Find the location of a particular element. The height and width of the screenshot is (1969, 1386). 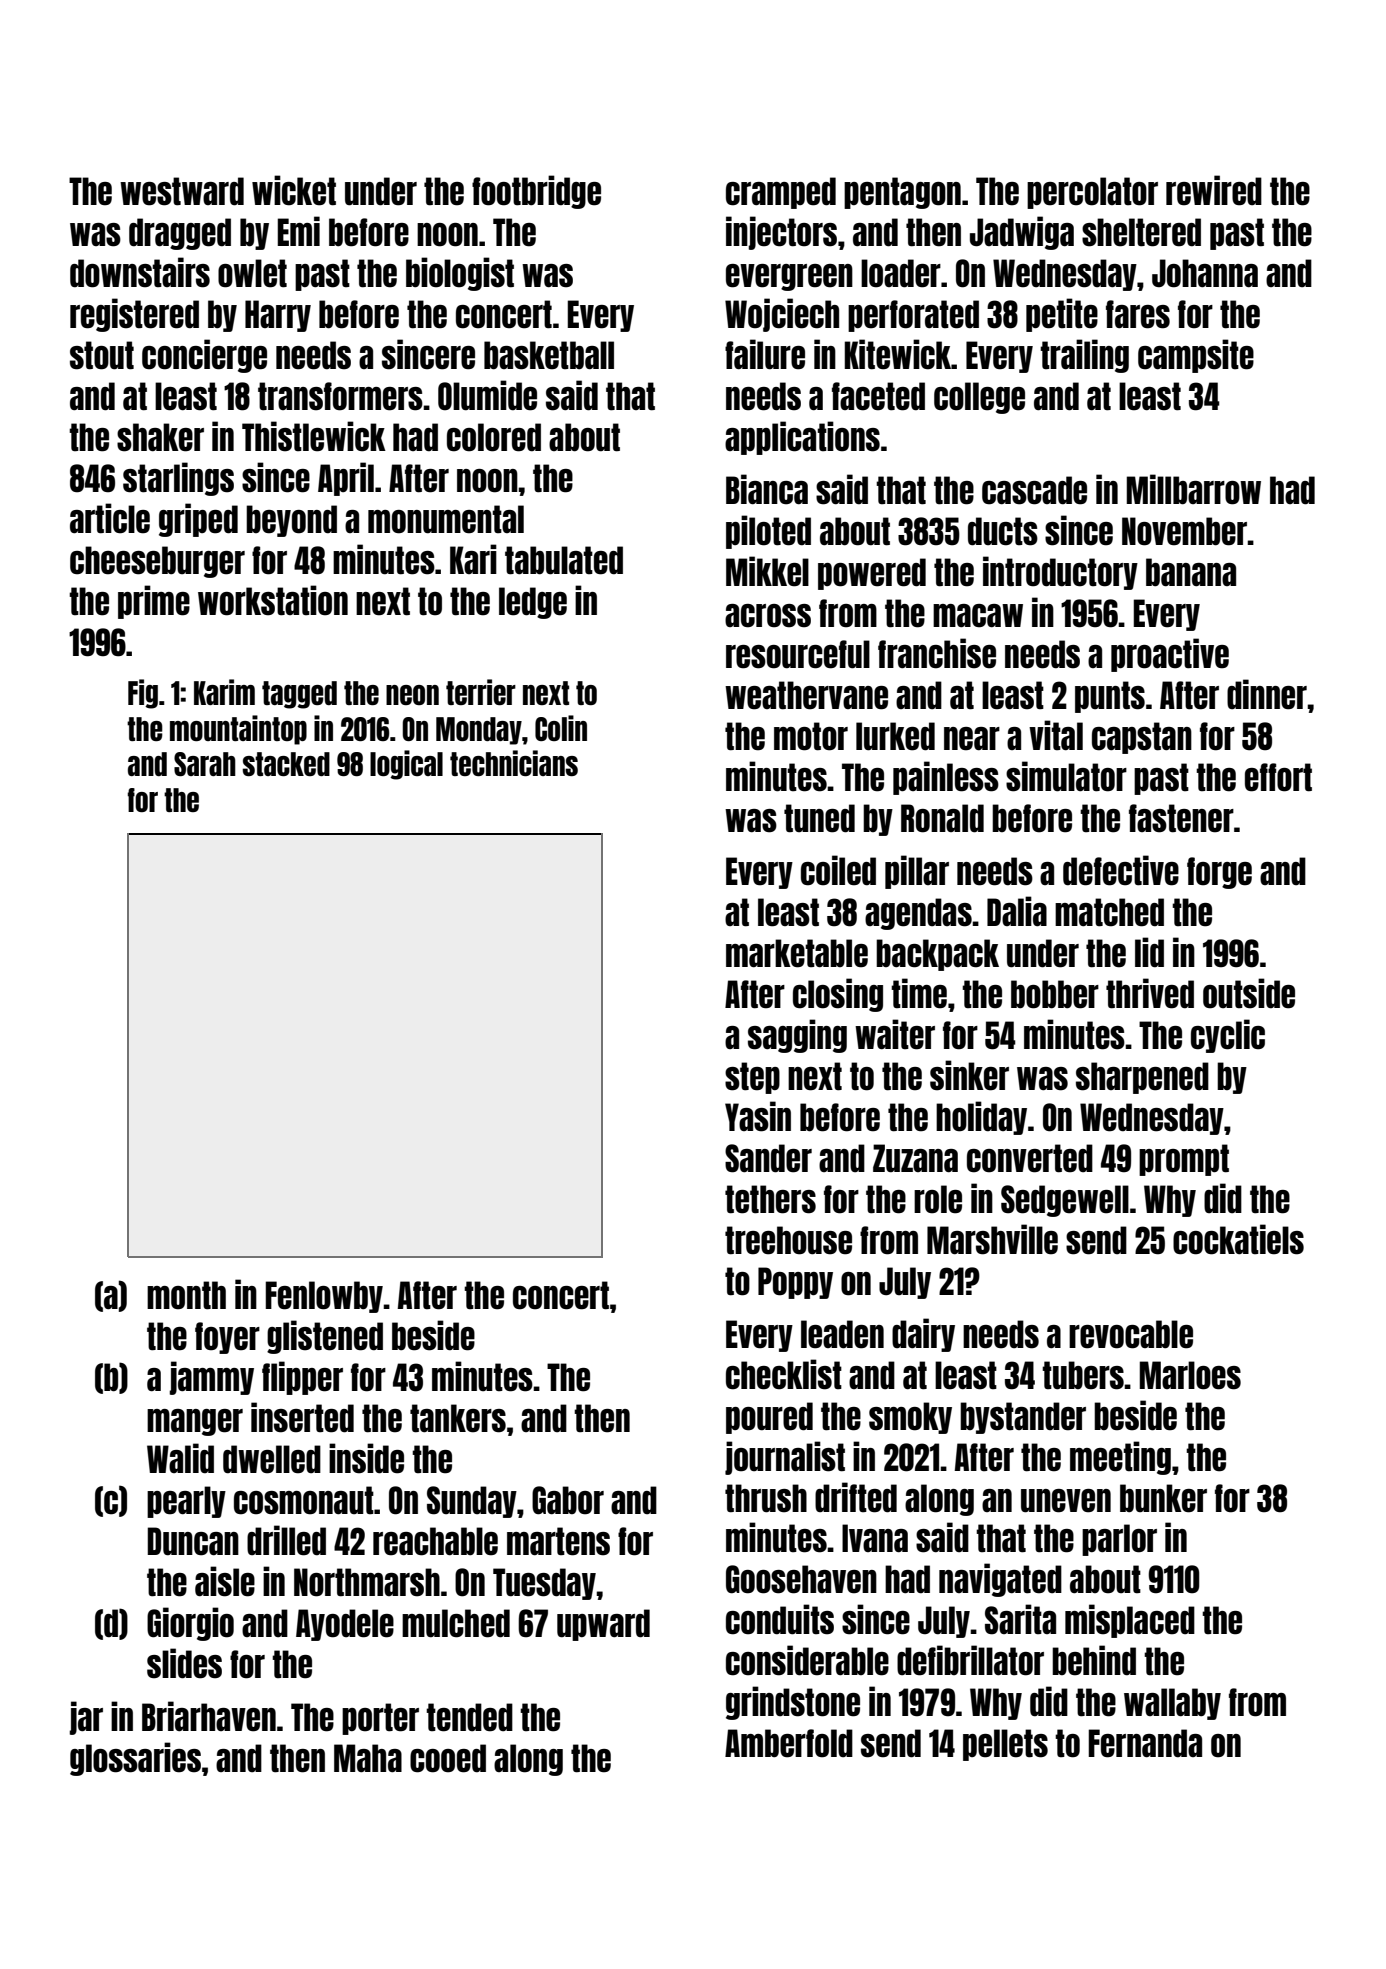

campsite is located at coordinates (1196, 356).
